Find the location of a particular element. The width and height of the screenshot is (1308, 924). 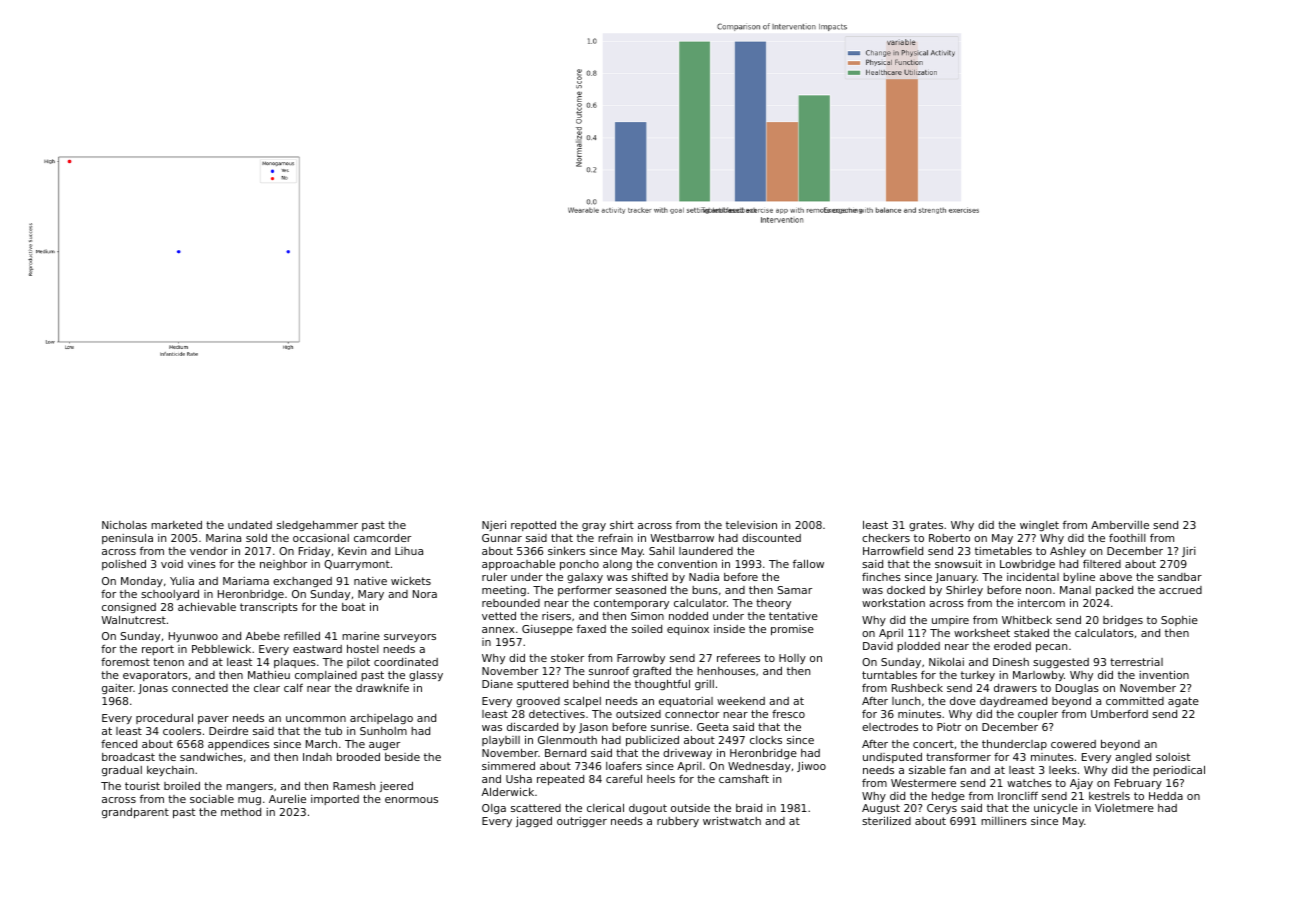

shifted is located at coordinates (650, 577).
